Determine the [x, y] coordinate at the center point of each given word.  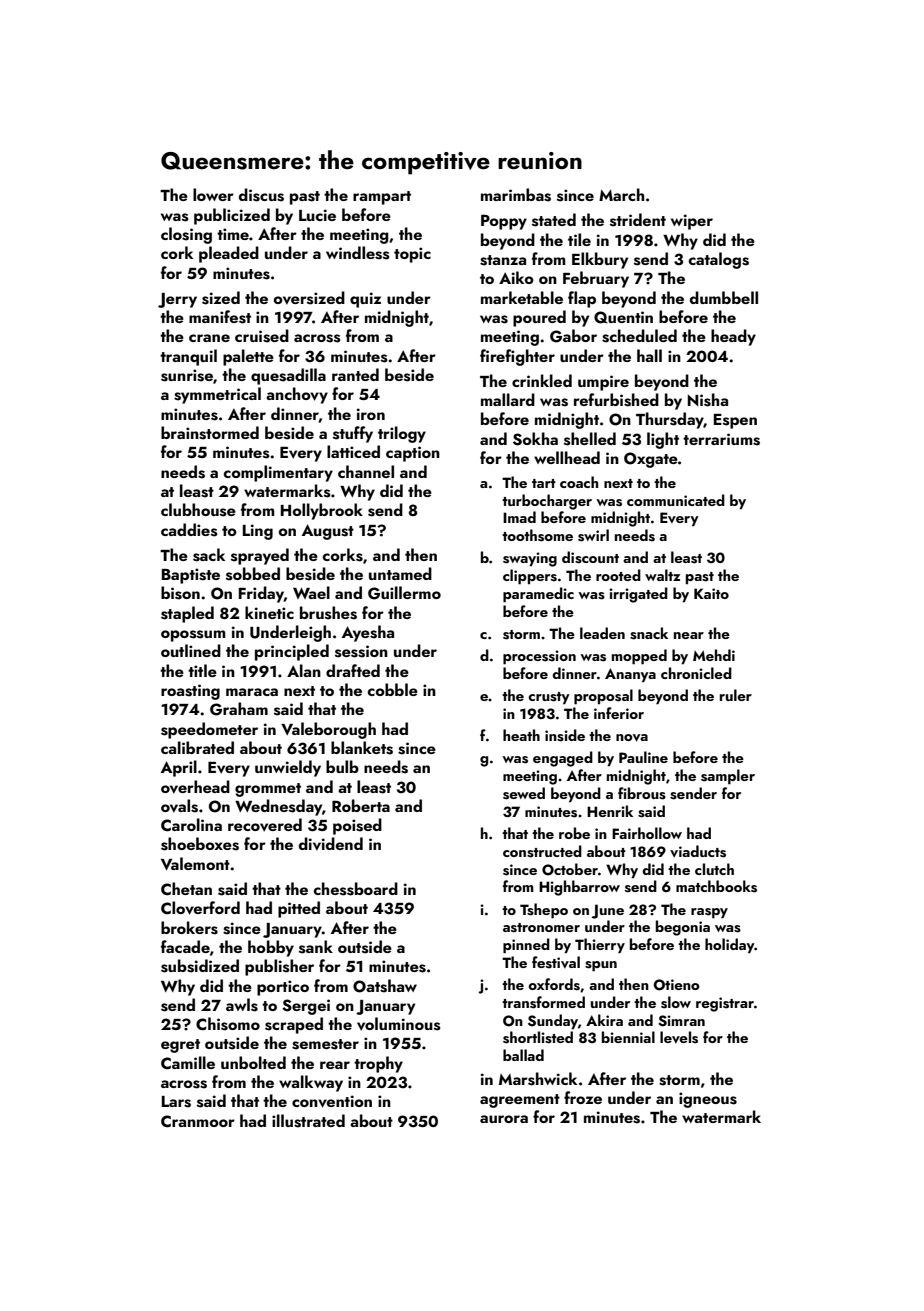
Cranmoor [198, 1121]
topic [412, 255]
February [596, 279]
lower [213, 194]
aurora [504, 1119]
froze [583, 1097]
